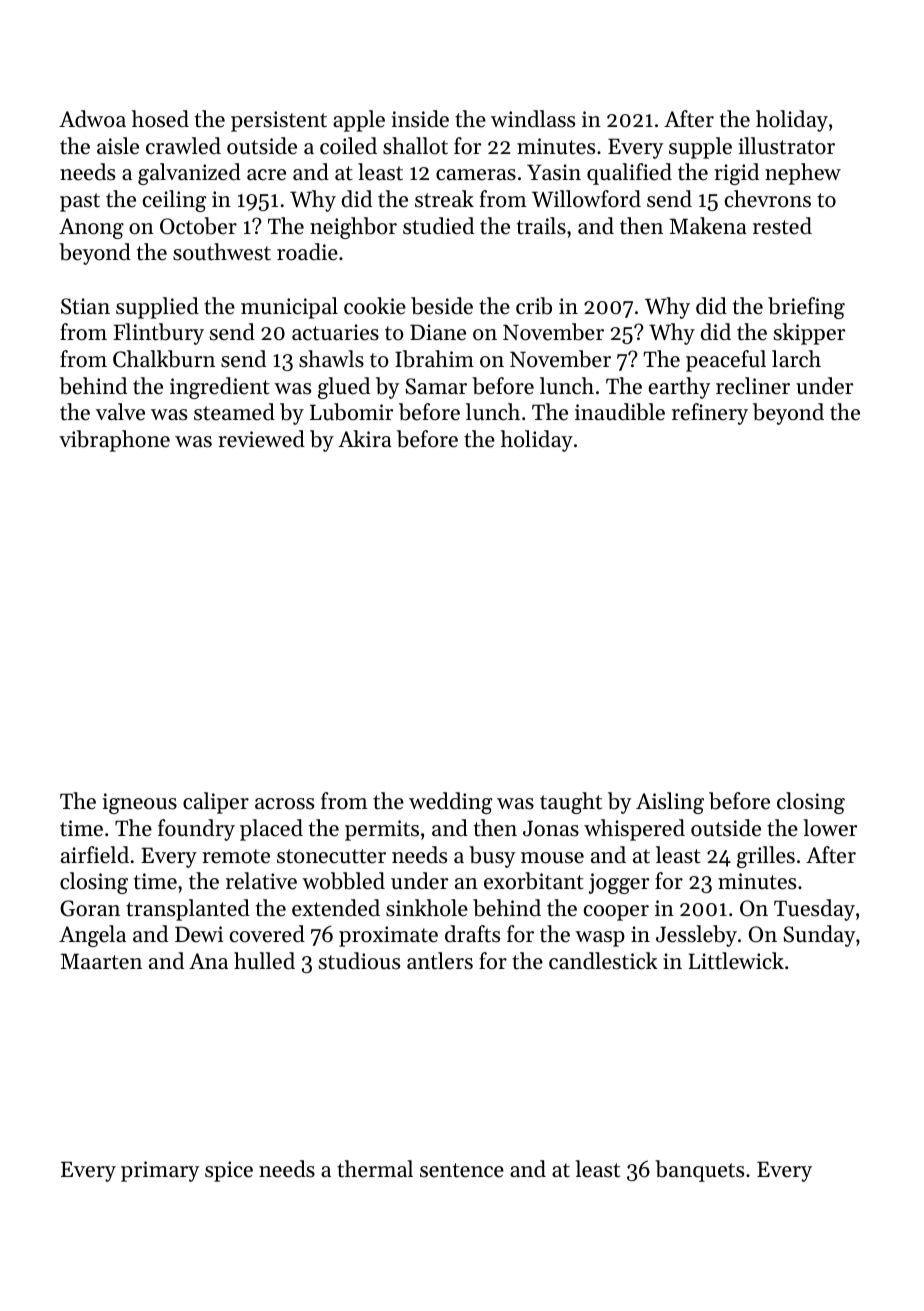  Describe the element at coordinates (92, 119) in the page. I see `Adwoa` at that location.
